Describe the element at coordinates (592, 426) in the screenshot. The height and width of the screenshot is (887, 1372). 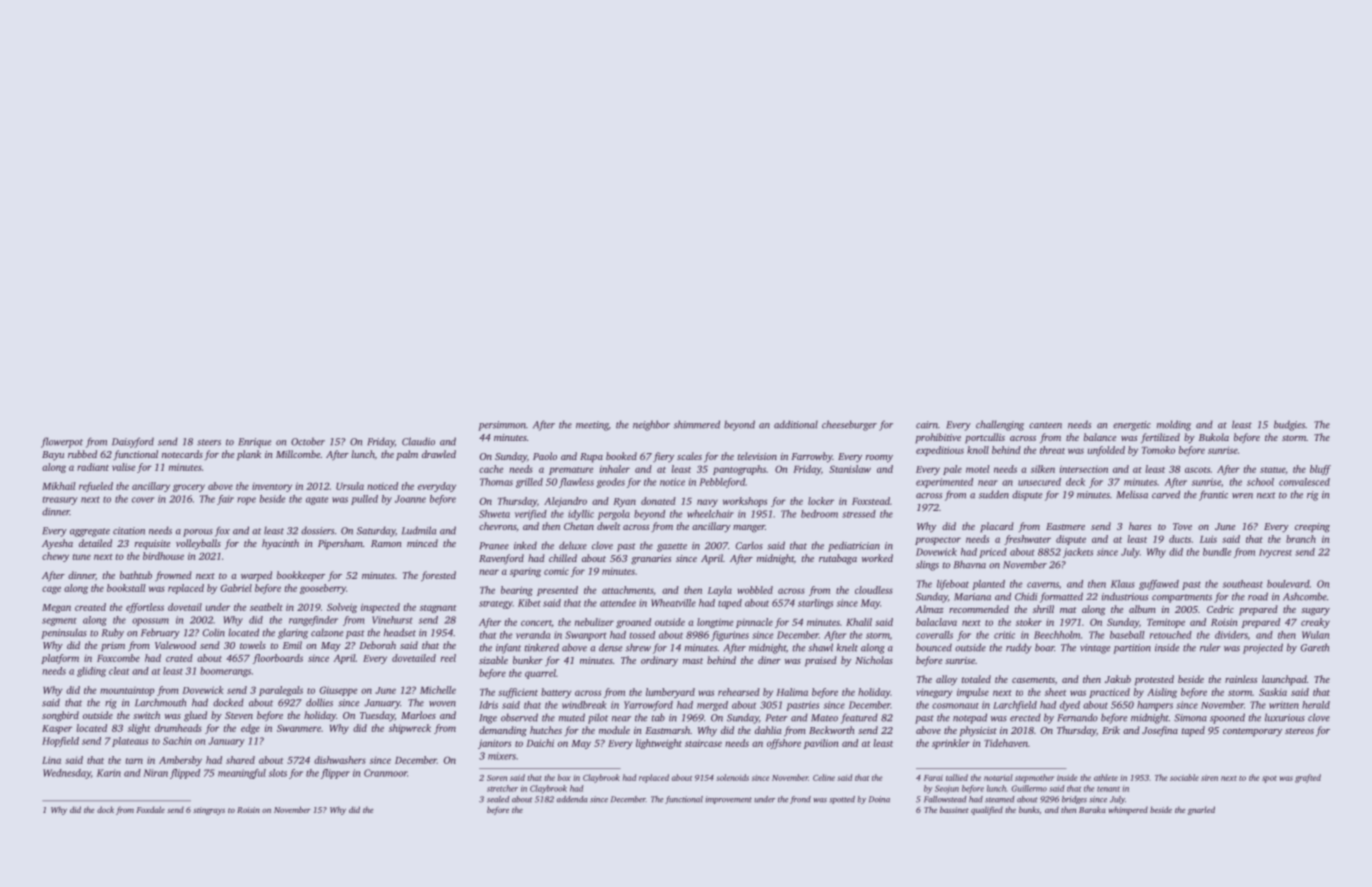
I see `meeting` at that location.
